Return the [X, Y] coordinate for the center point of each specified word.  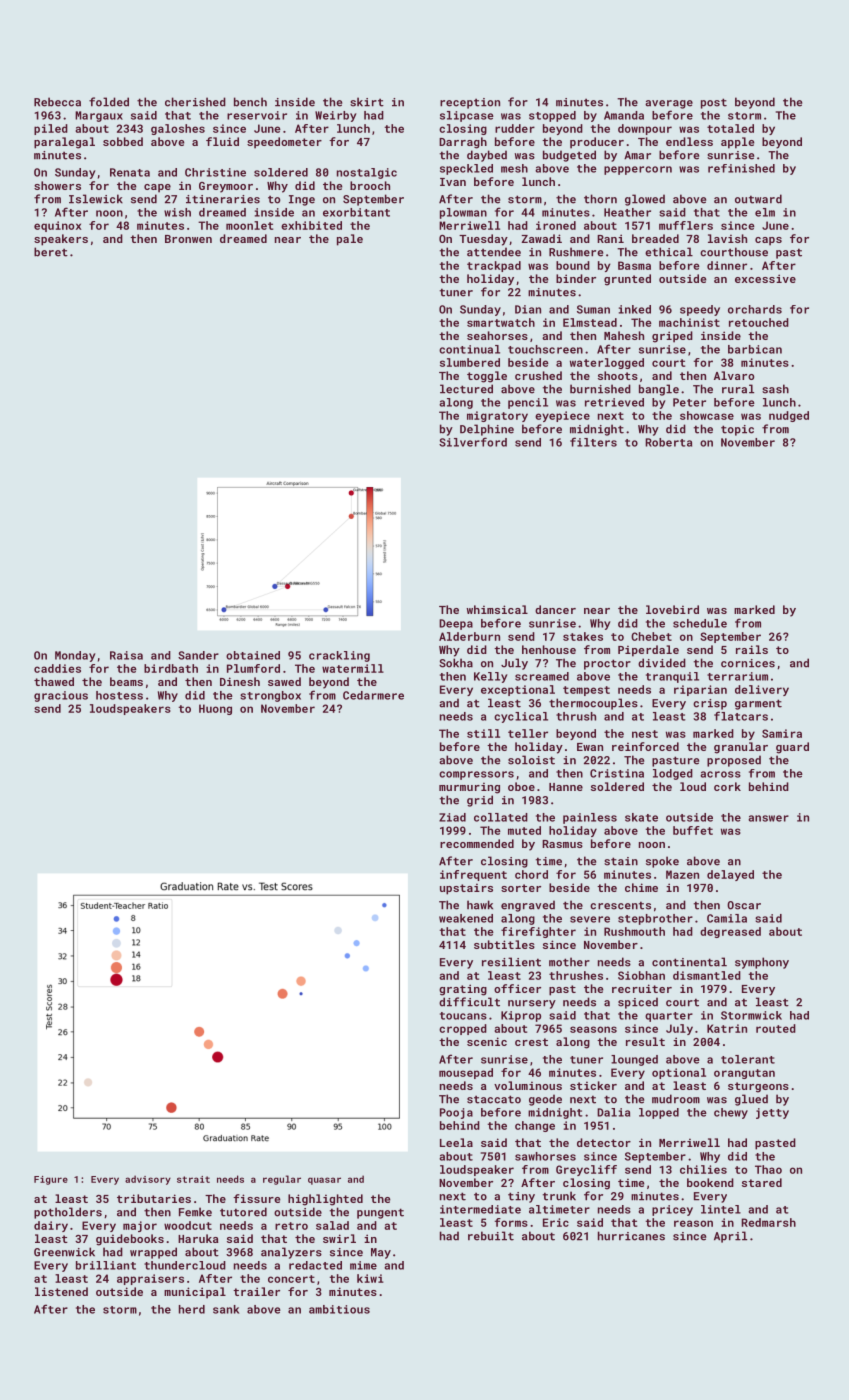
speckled [466, 169]
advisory [148, 1180]
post [714, 103]
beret [51, 252]
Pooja [456, 1113]
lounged [634, 1060]
